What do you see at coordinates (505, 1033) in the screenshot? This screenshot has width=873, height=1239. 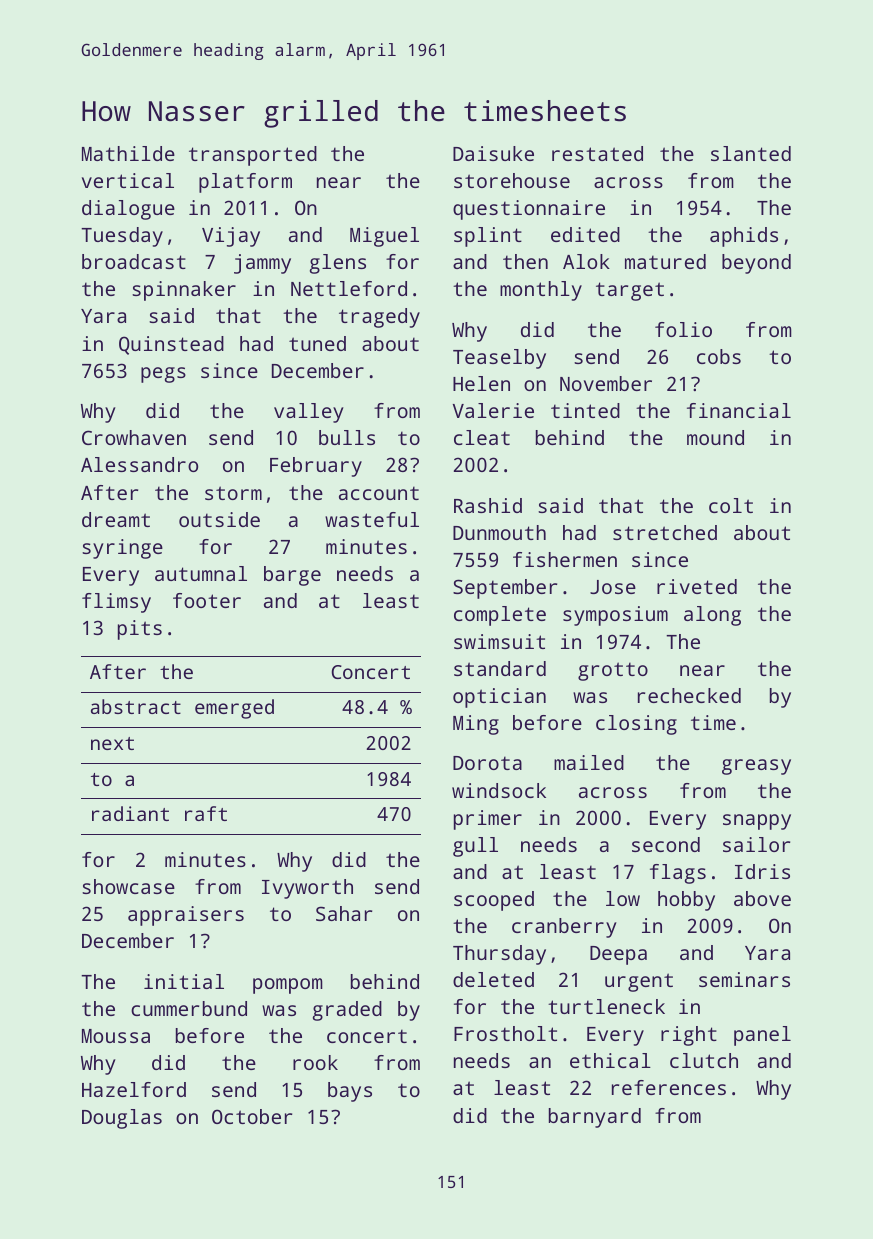 I see `Frostholt` at bounding box center [505, 1033].
